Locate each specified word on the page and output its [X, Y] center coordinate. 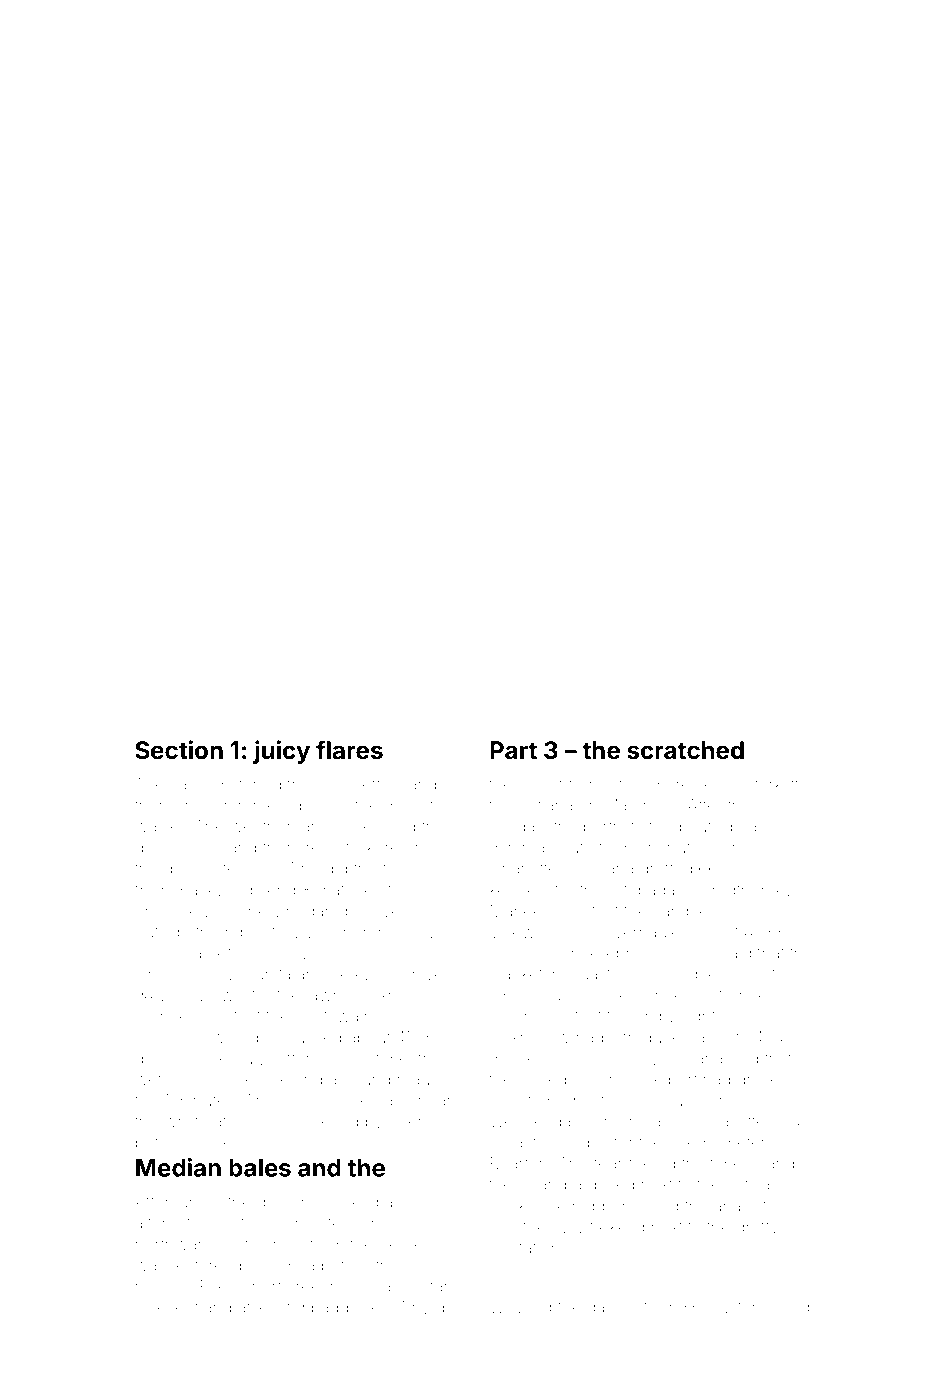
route [574, 848]
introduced [651, 1037]
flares [349, 749]
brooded [232, 1079]
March [628, 805]
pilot [234, 1246]
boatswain [334, 1016]
